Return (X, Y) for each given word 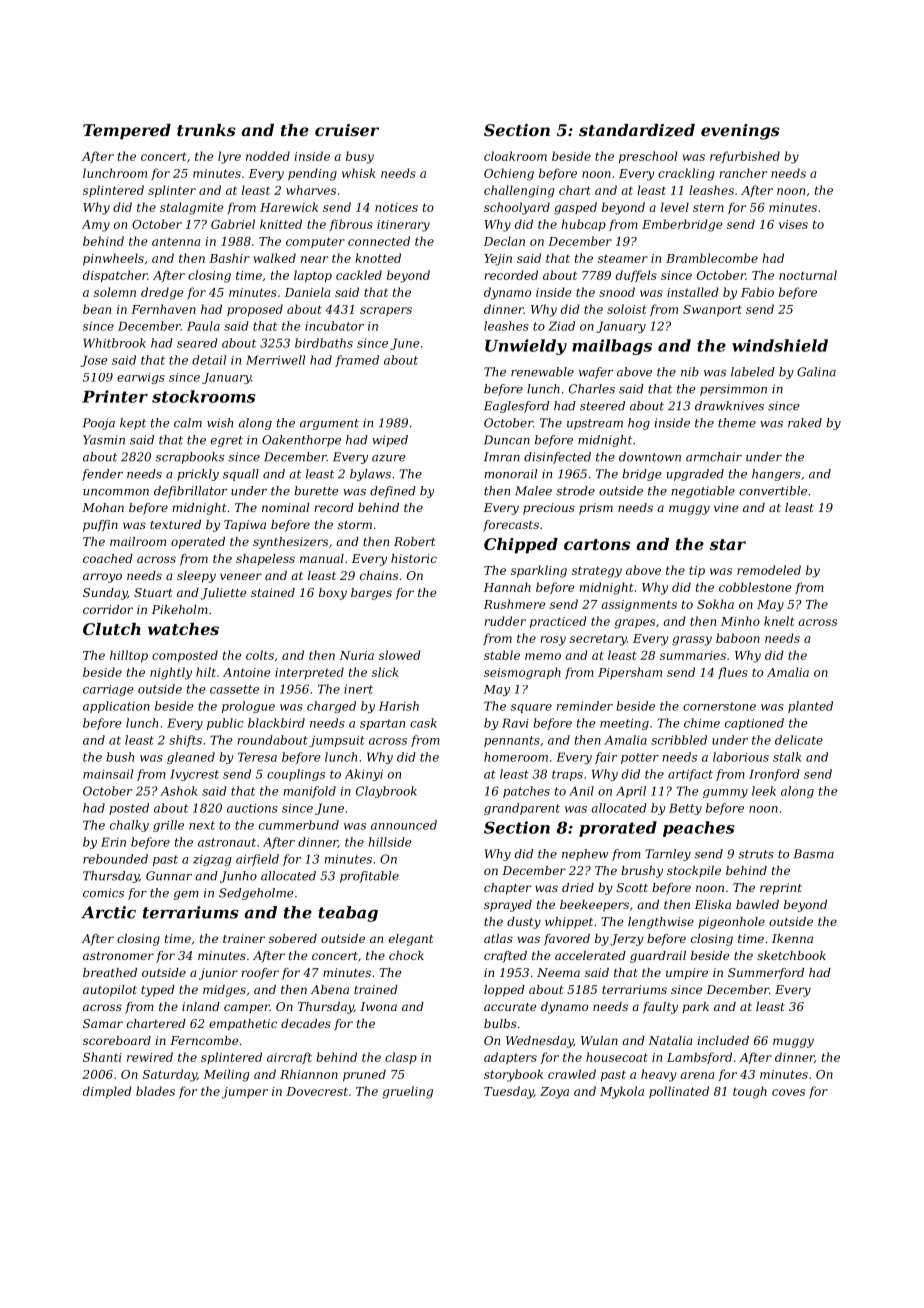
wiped (390, 441)
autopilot (110, 991)
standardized (637, 130)
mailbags (612, 347)
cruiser (347, 130)
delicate (799, 740)
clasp (401, 1058)
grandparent (522, 809)
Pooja (99, 424)
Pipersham (630, 673)
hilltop (129, 656)
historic (414, 558)
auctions (252, 808)
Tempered (127, 132)
